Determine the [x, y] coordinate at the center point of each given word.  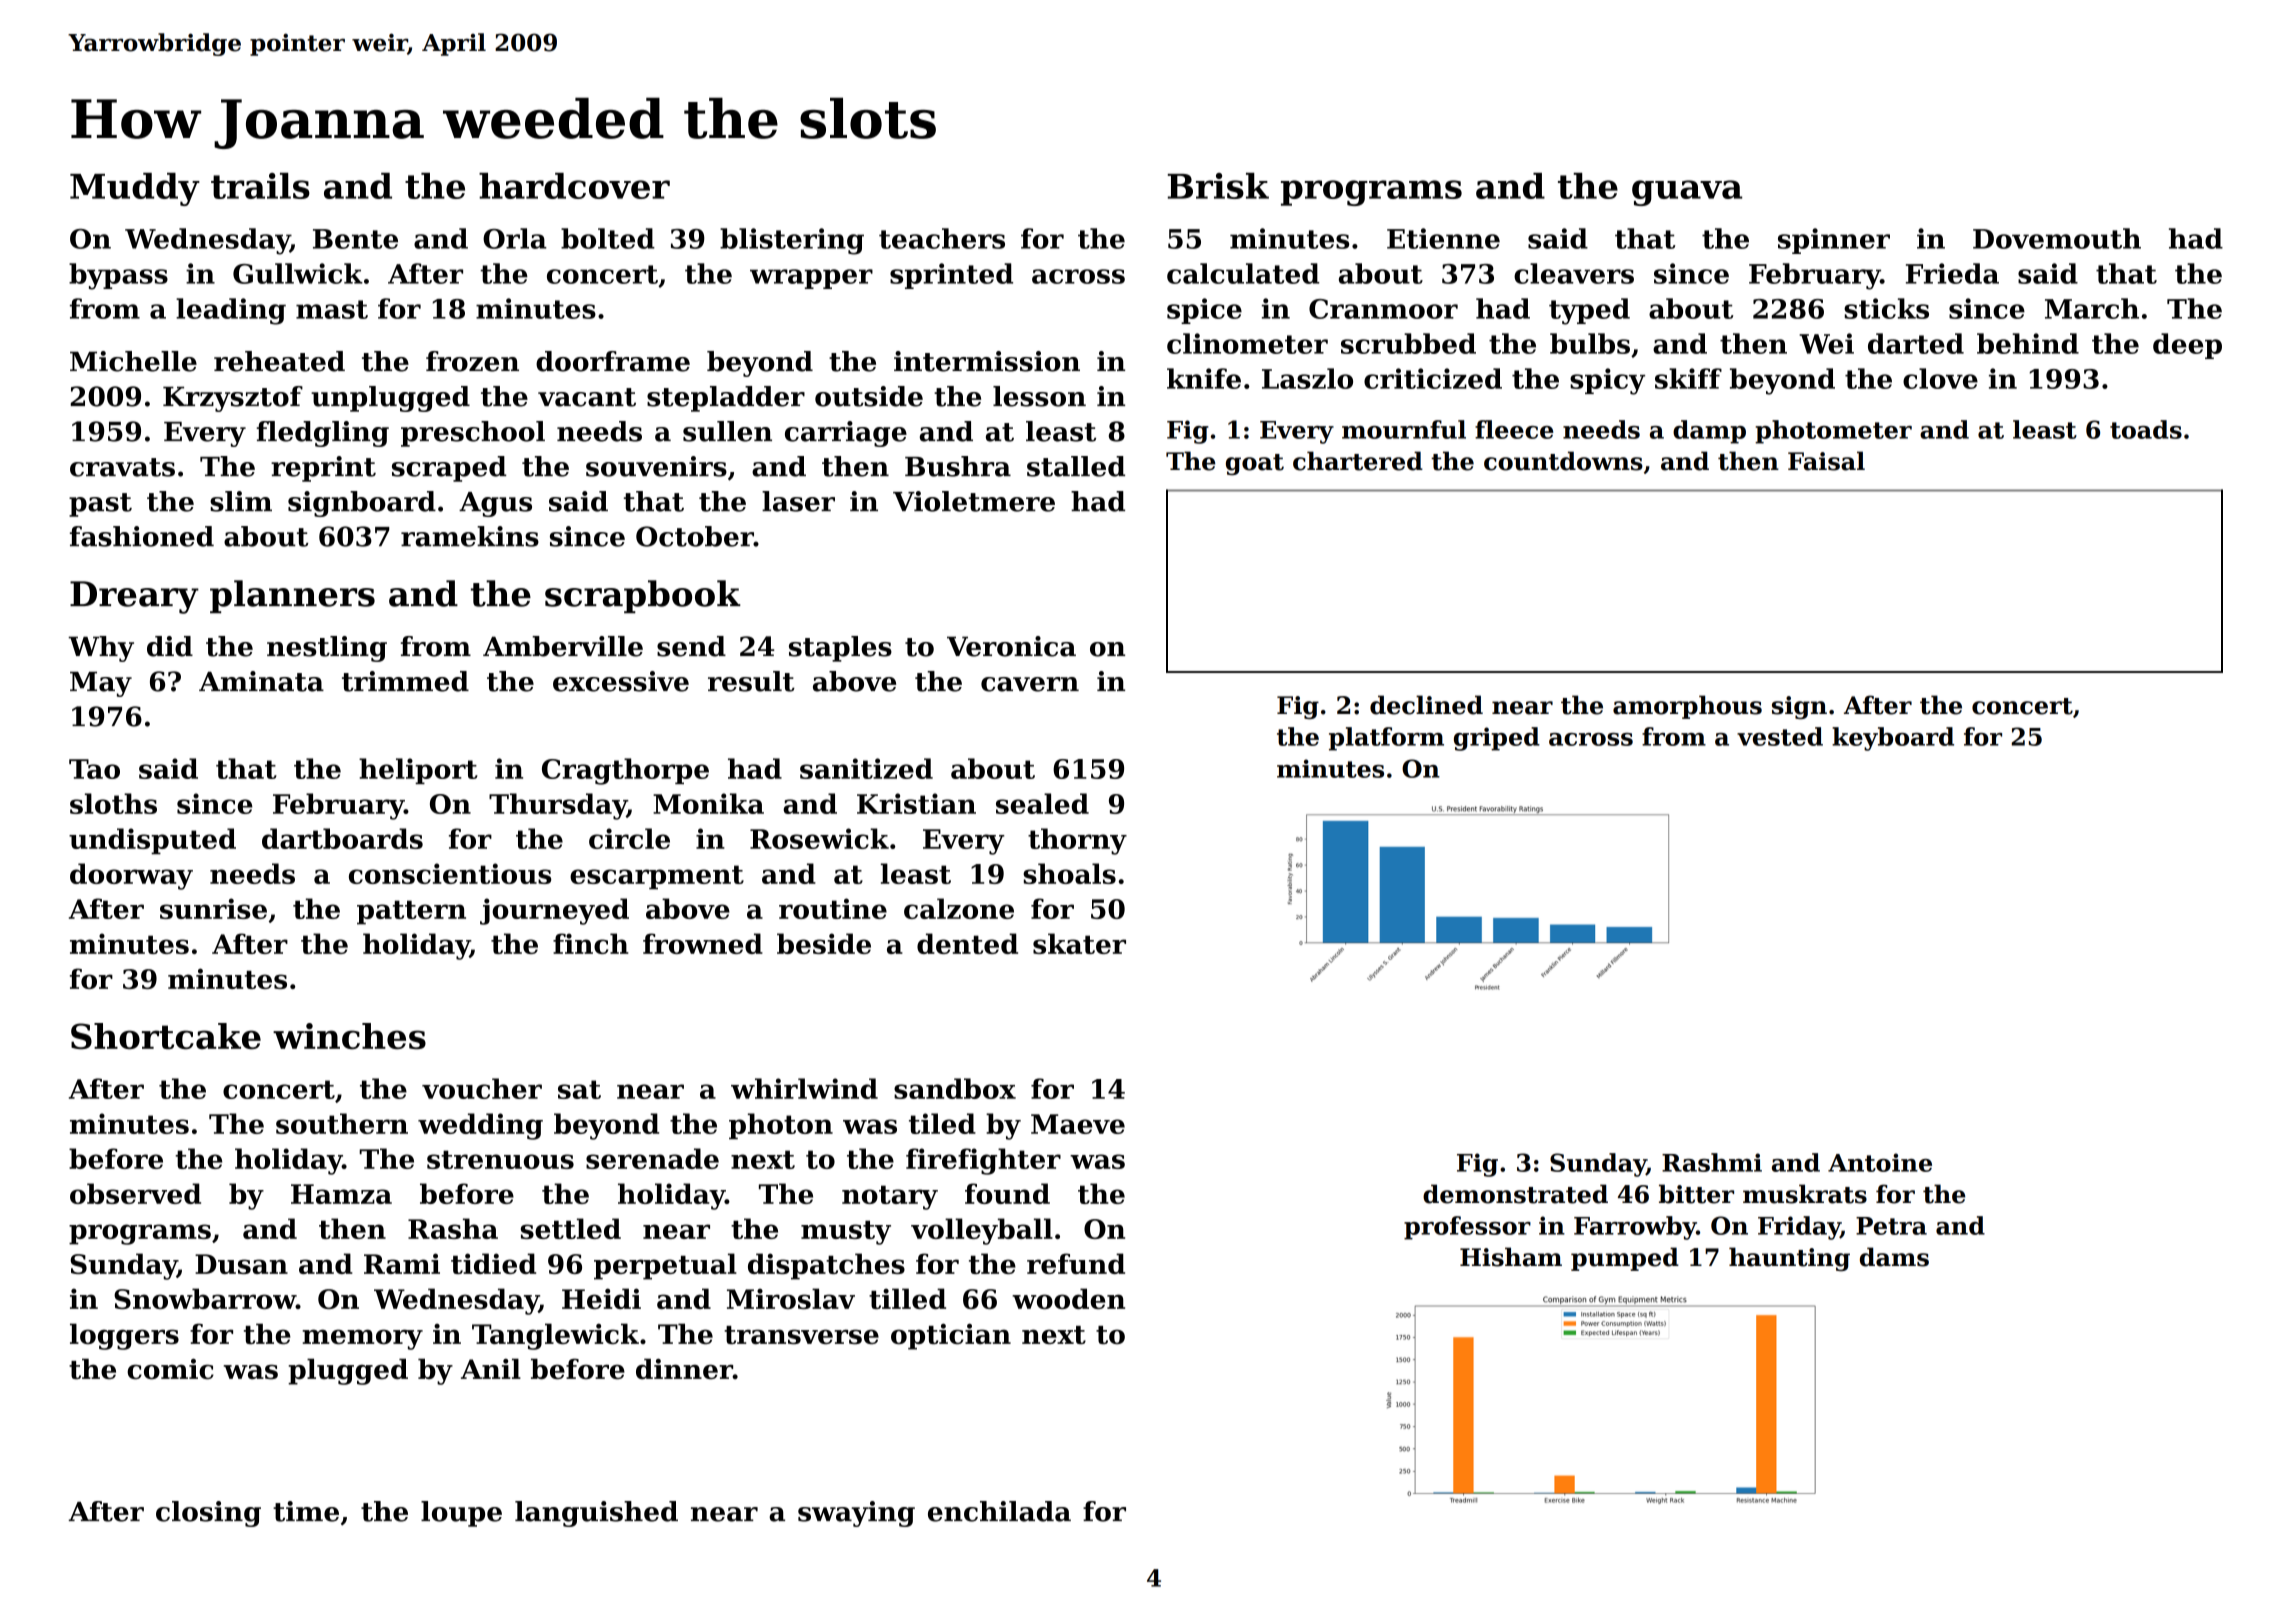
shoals [1069, 873]
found [1007, 1193]
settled [571, 1228]
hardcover [574, 186]
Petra [1891, 1226]
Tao [94, 769]
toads [2146, 429]
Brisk [1218, 186]
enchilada [999, 1511]
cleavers [1574, 273]
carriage [846, 434]
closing [208, 1514]
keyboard [1893, 739]
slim [241, 501]
